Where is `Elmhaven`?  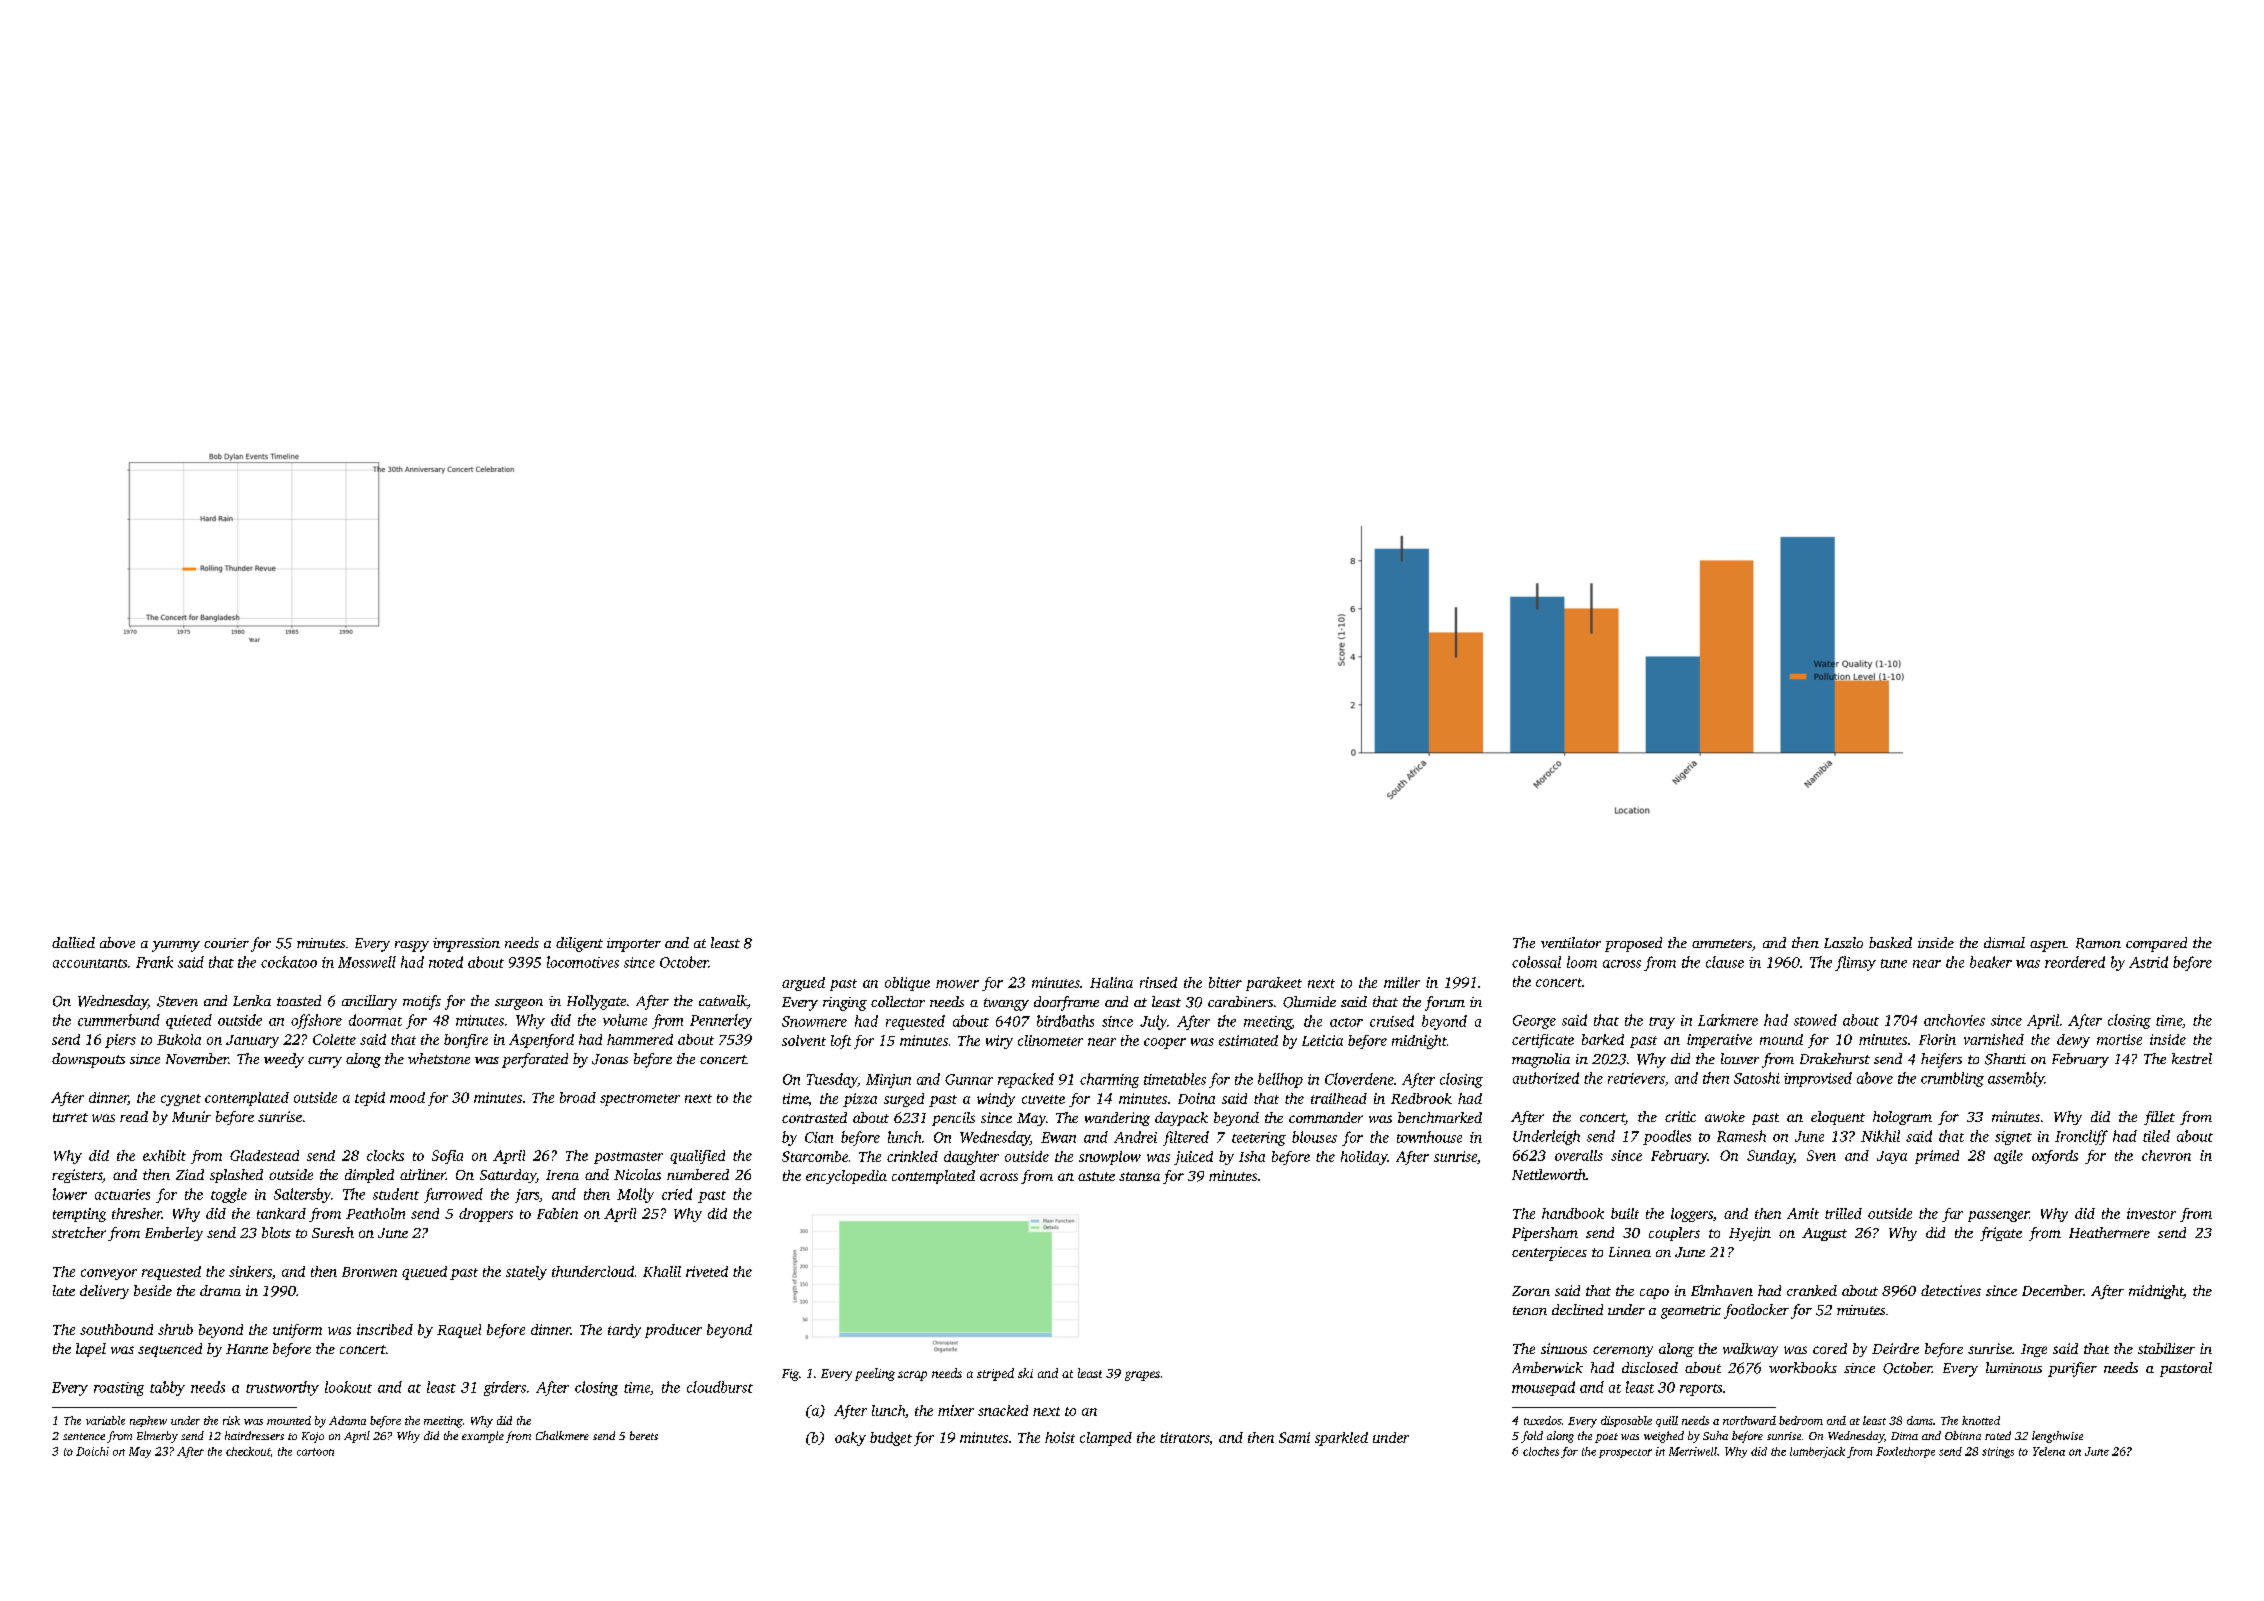 Elmhaven is located at coordinates (1722, 1290).
